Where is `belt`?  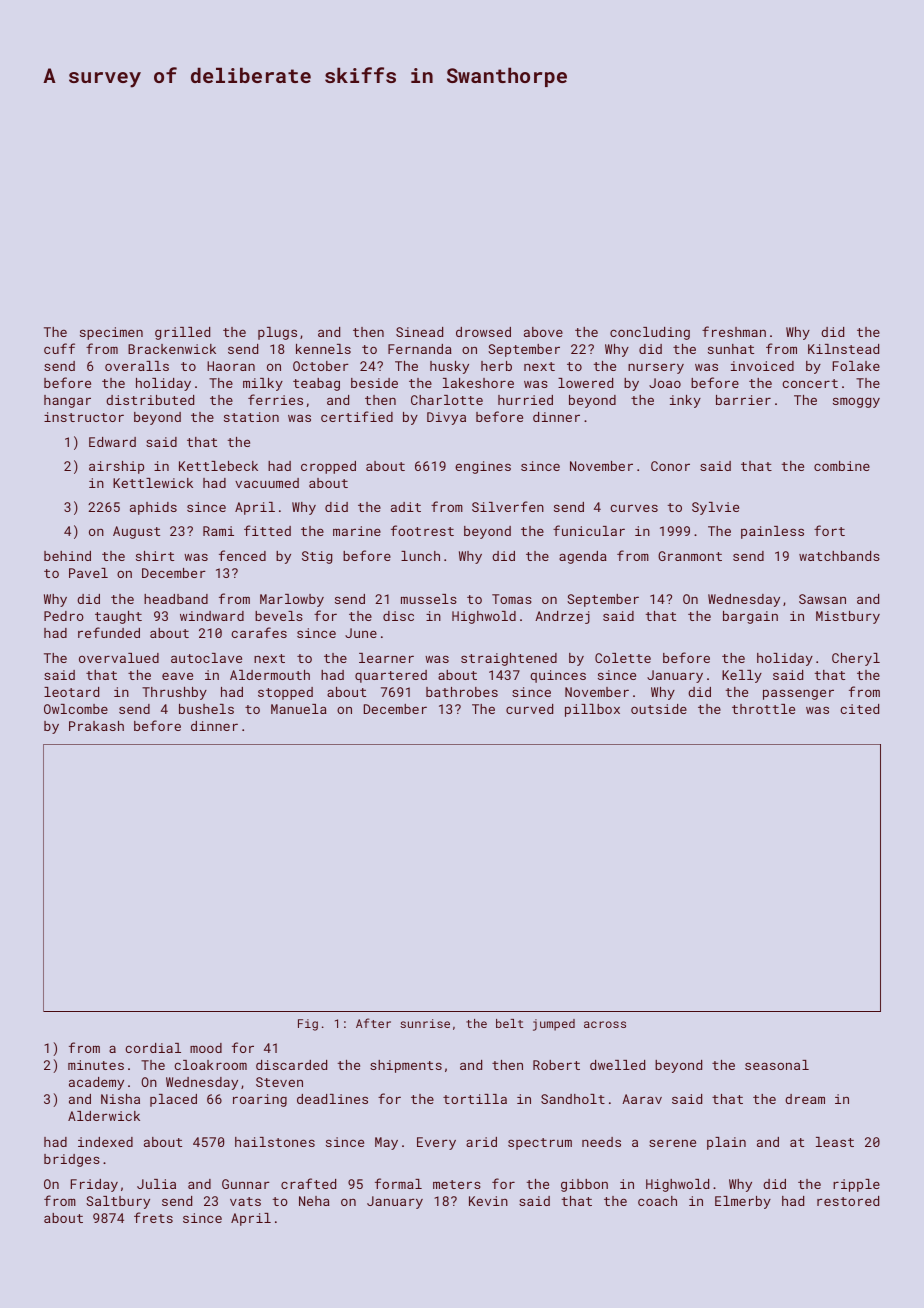
belt is located at coordinates (509, 1023).
